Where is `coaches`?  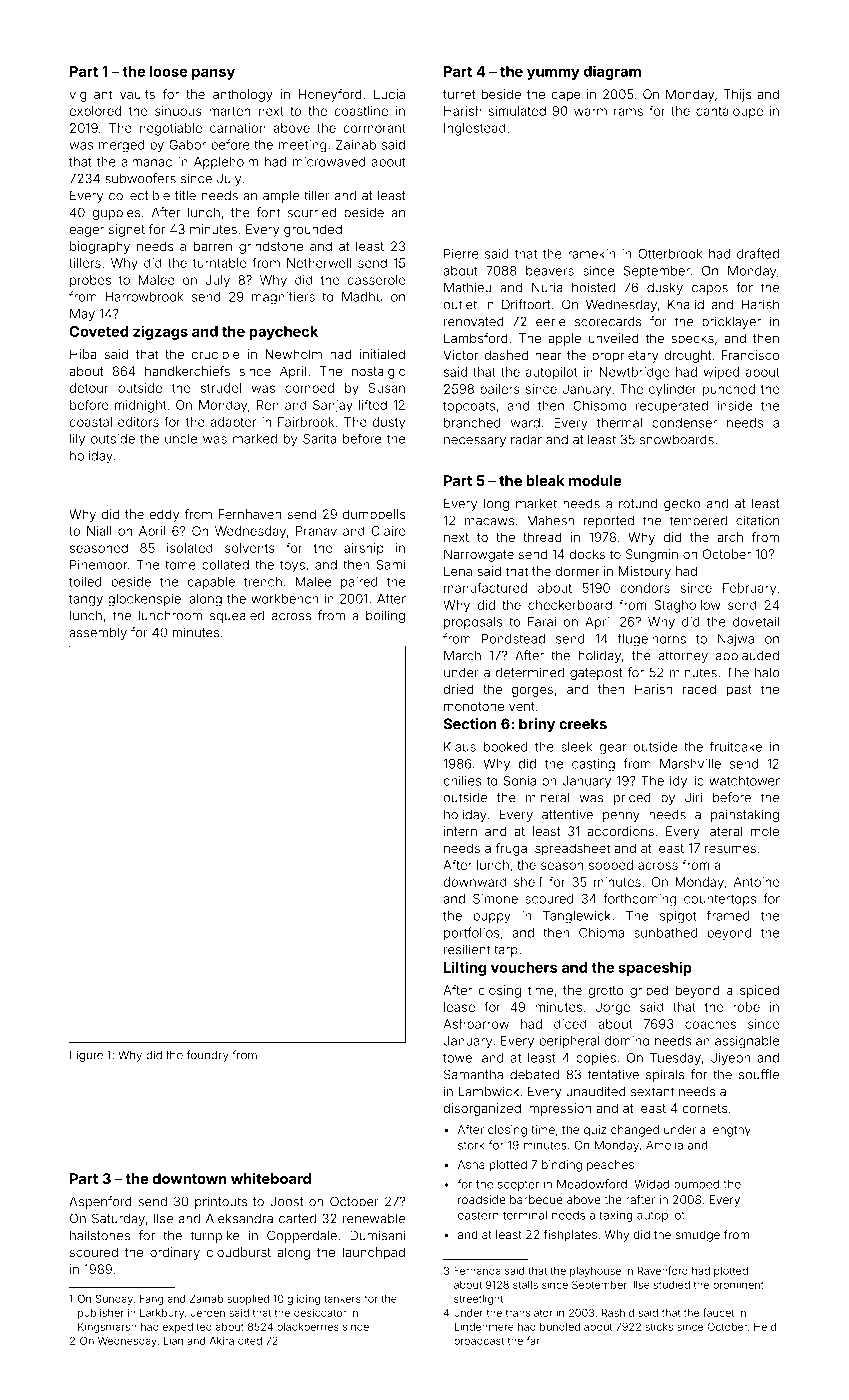
coaches is located at coordinates (710, 1024).
